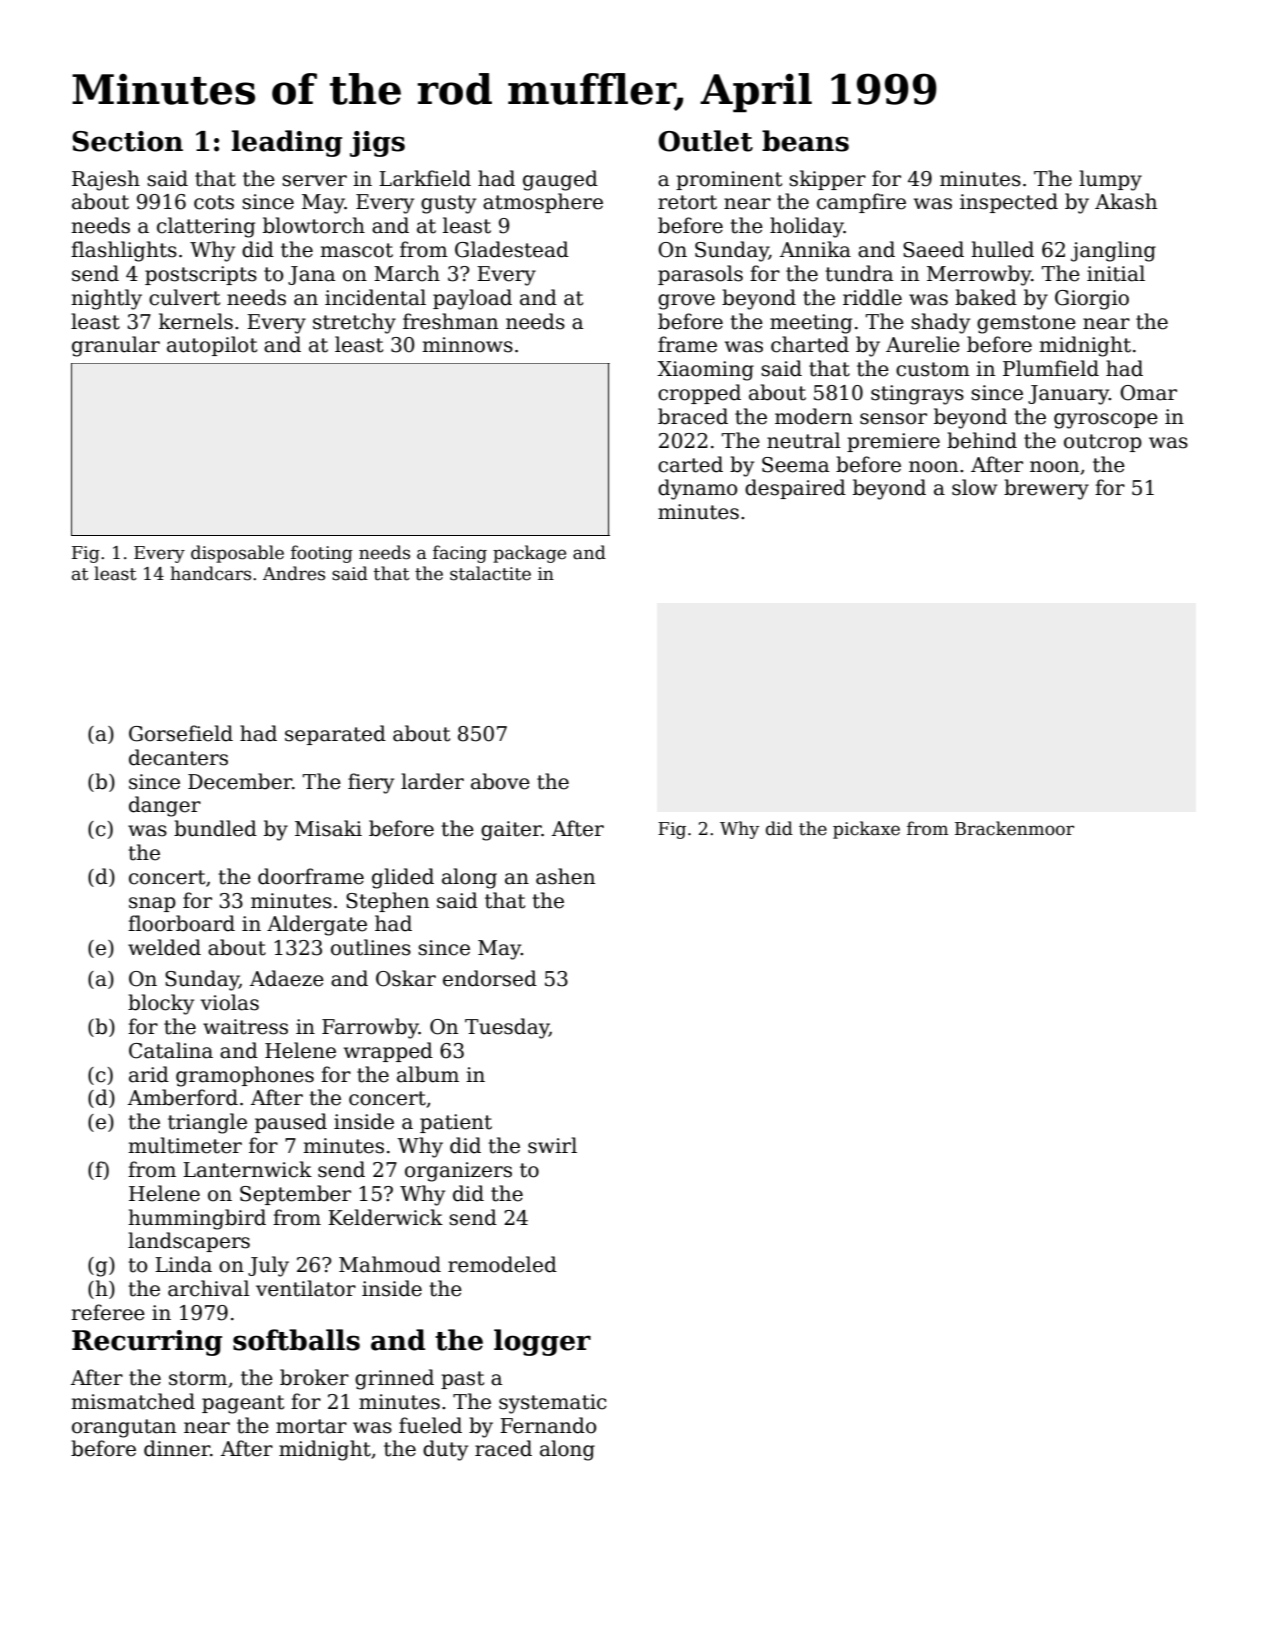 The image size is (1267, 1640). Describe the element at coordinates (542, 1342) in the document. I see `logger` at that location.
